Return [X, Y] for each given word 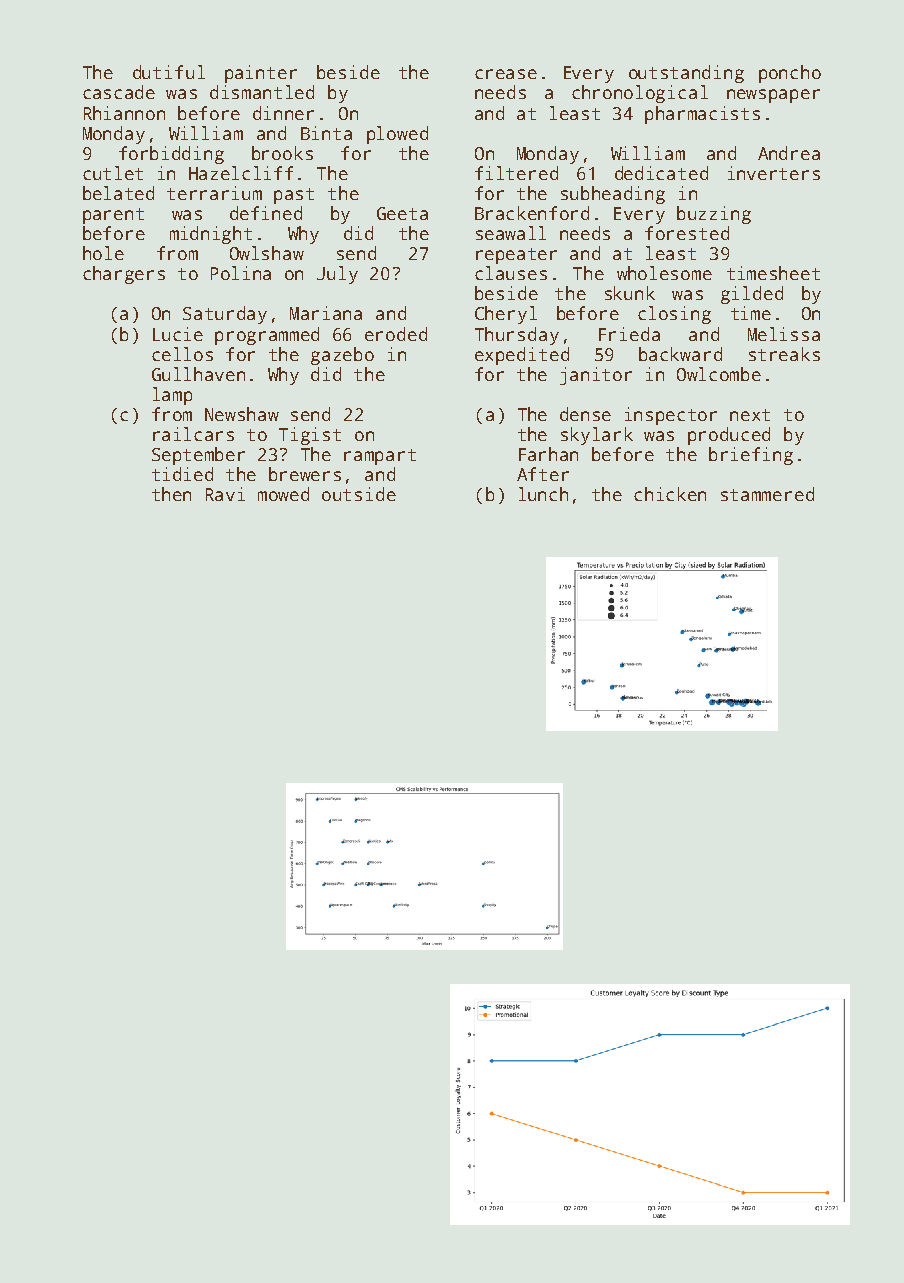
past [294, 196]
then [171, 494]
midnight [211, 235]
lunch [543, 494]
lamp [172, 396]
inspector [671, 416]
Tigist [310, 436]
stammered [767, 494]
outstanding [686, 74]
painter [261, 74]
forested [687, 233]
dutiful [169, 72]
